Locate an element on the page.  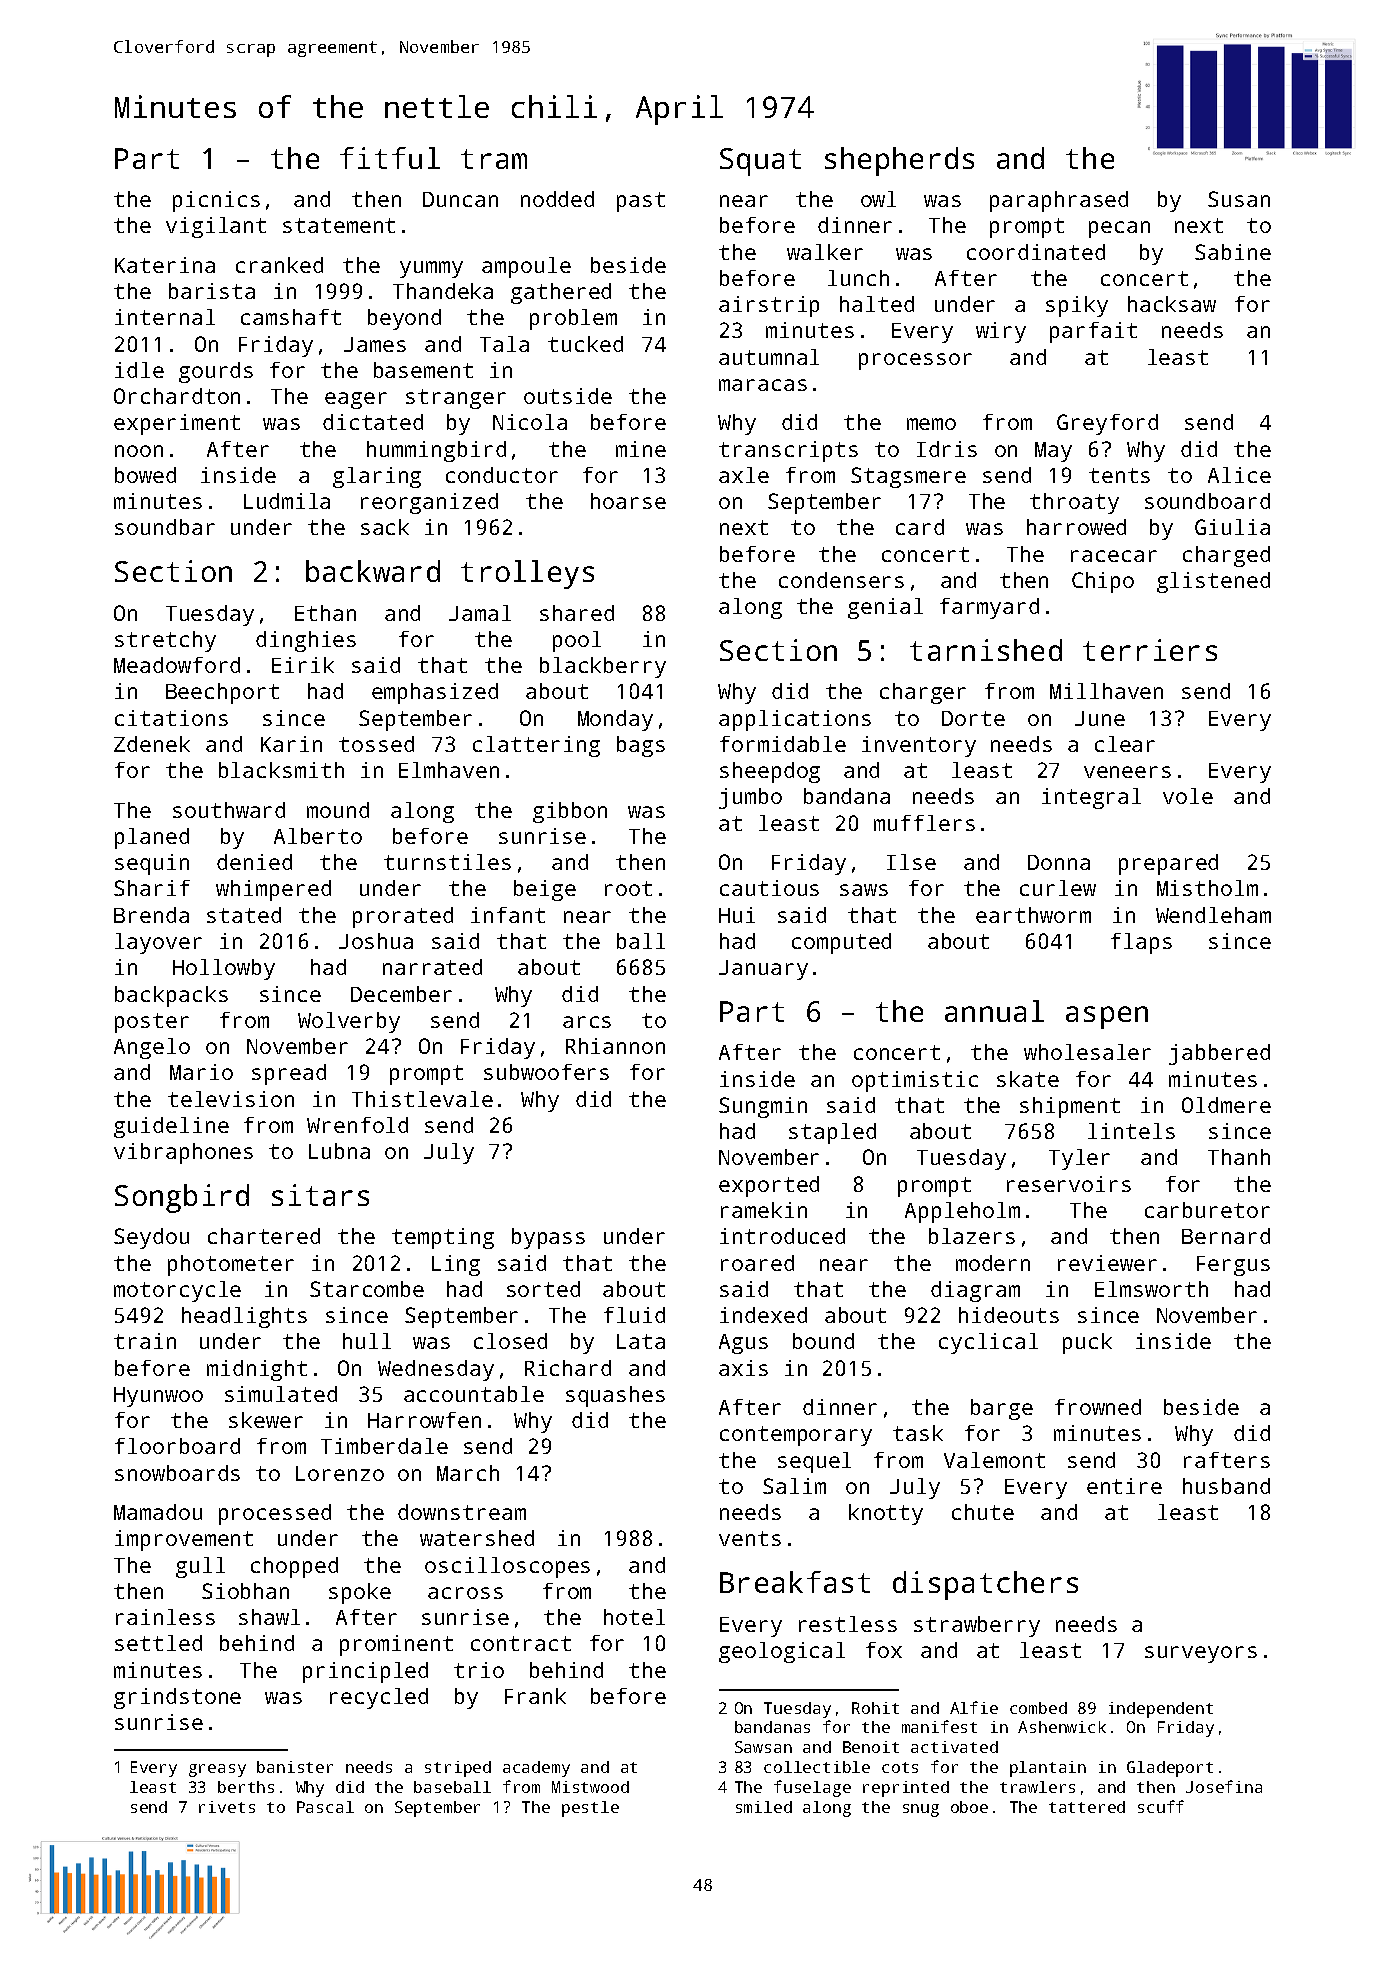
axis is located at coordinates (743, 1368).
